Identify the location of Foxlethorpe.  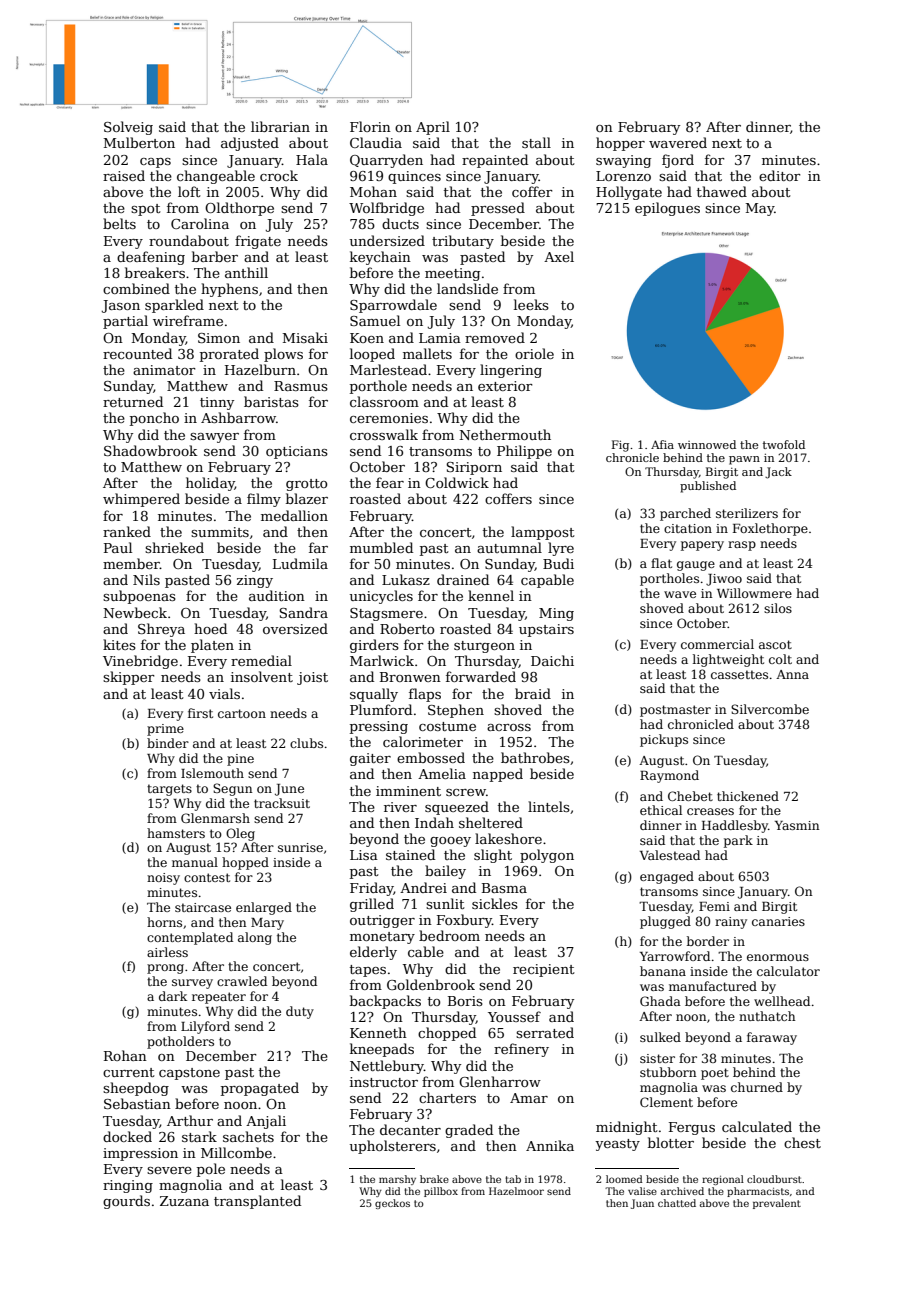
(770, 529).
